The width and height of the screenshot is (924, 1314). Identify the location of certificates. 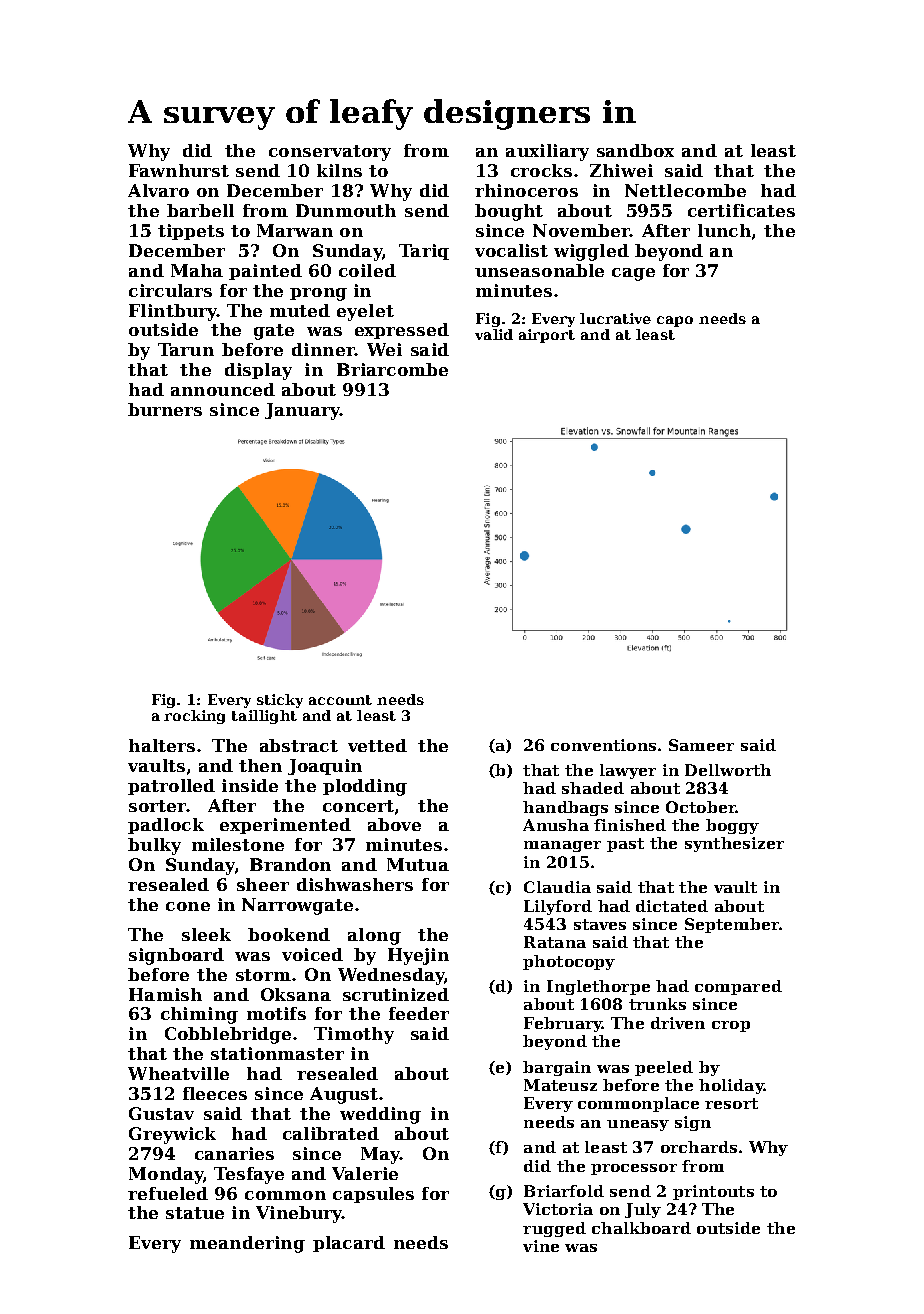
(741, 210).
